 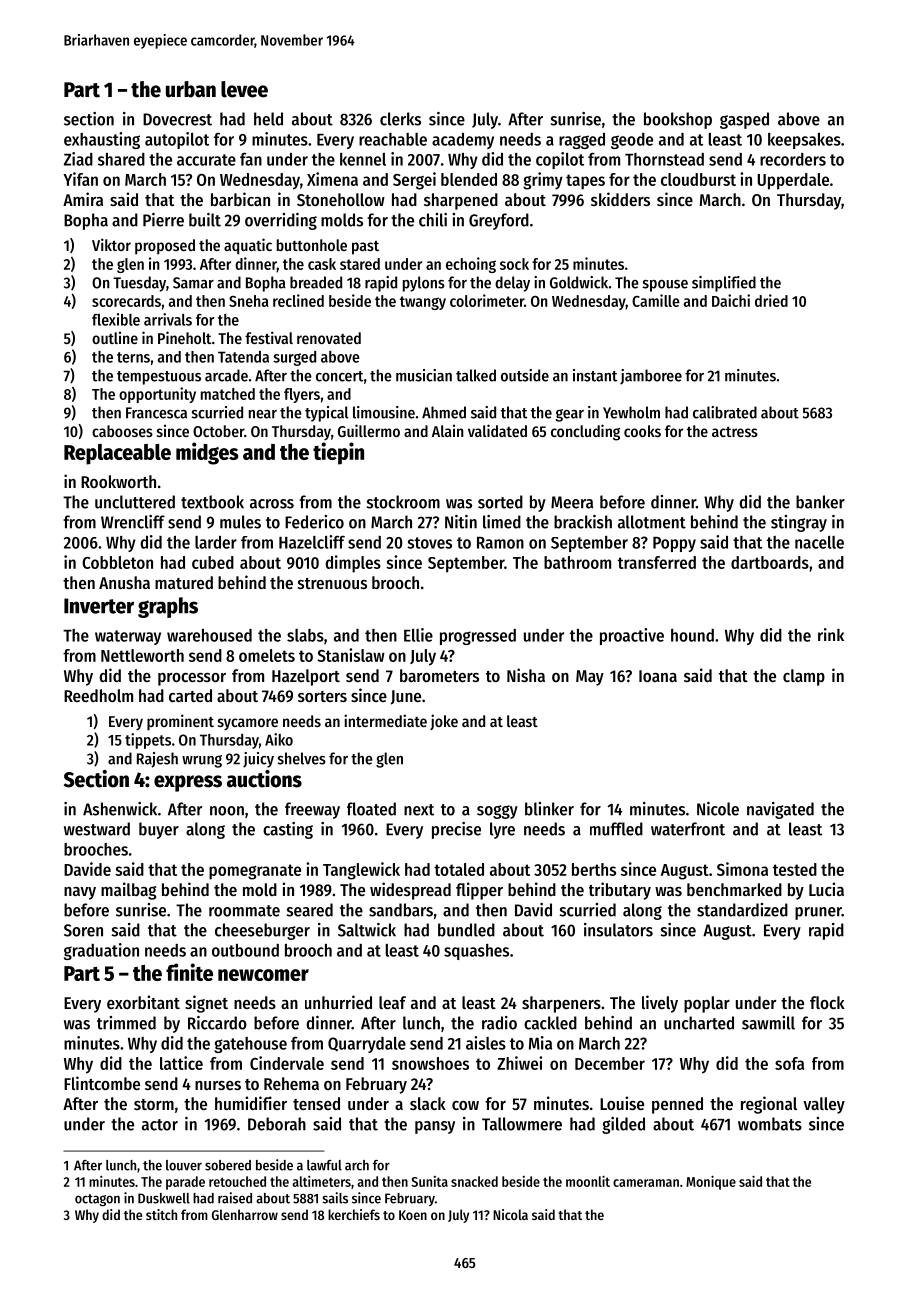 What do you see at coordinates (651, 377) in the page?
I see `jamboree` at bounding box center [651, 377].
